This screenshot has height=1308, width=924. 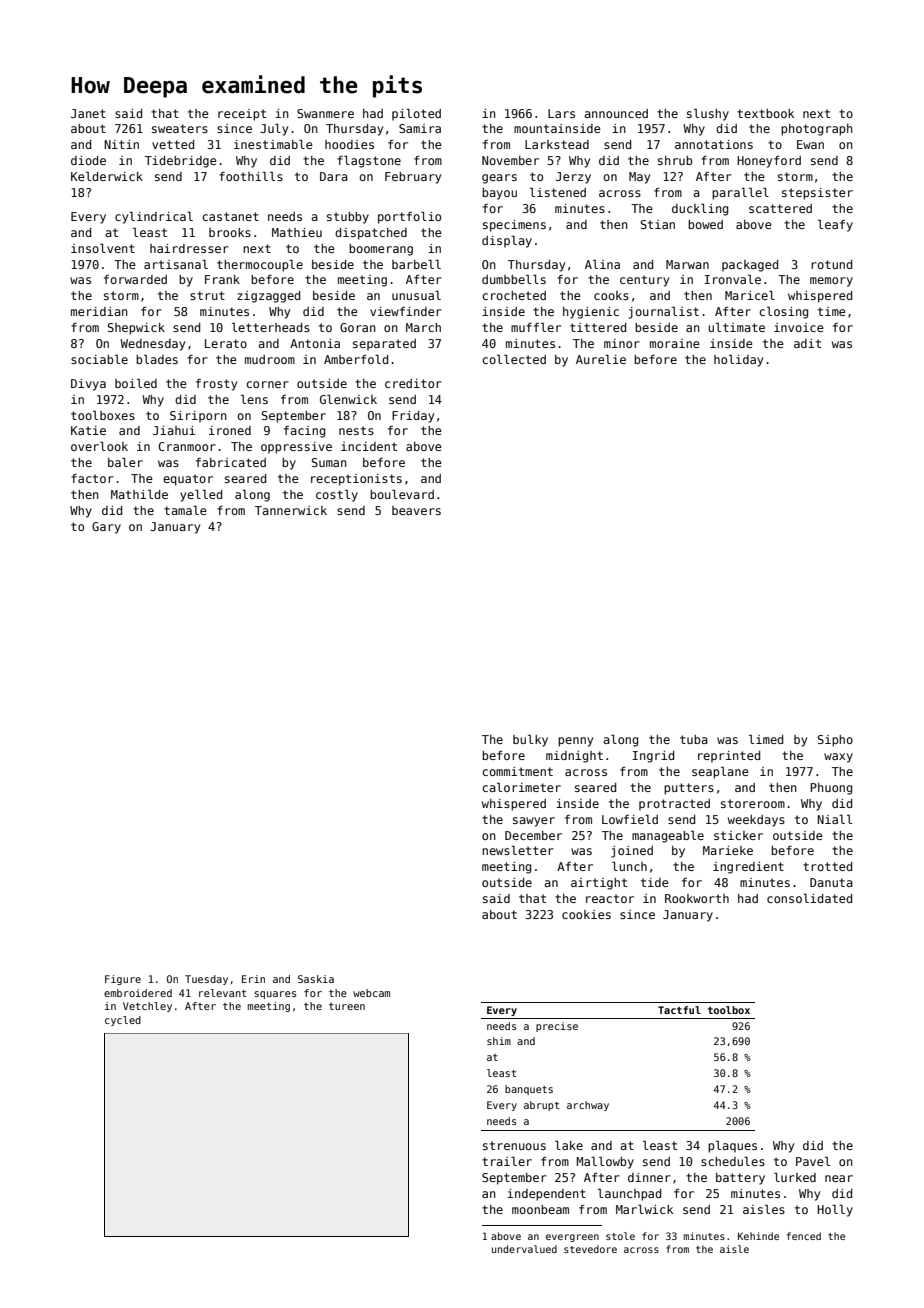 What do you see at coordinates (804, 1236) in the screenshot?
I see `fenced` at bounding box center [804, 1236].
